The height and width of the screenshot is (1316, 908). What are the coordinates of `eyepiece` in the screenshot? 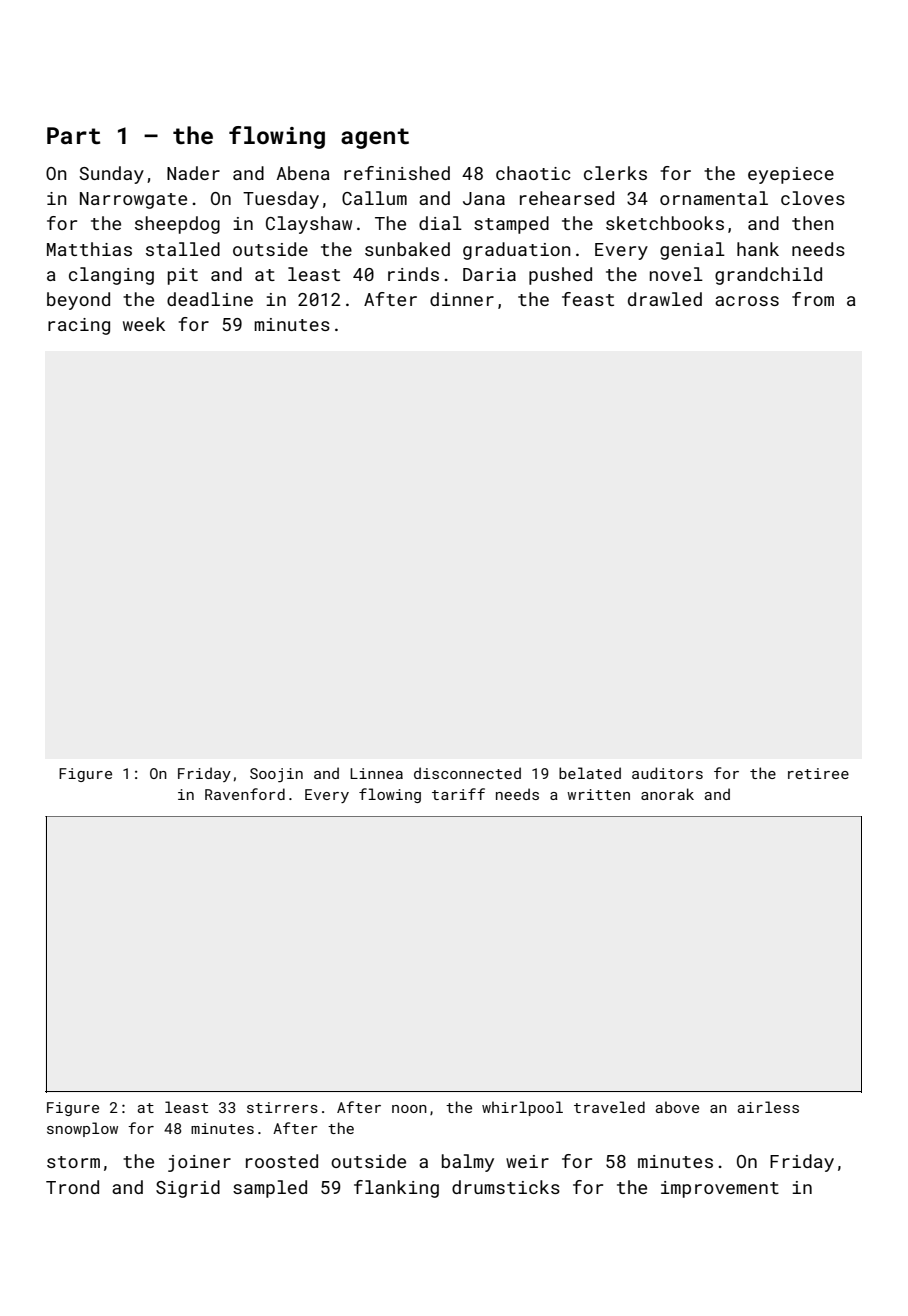 It's located at (791, 175).
